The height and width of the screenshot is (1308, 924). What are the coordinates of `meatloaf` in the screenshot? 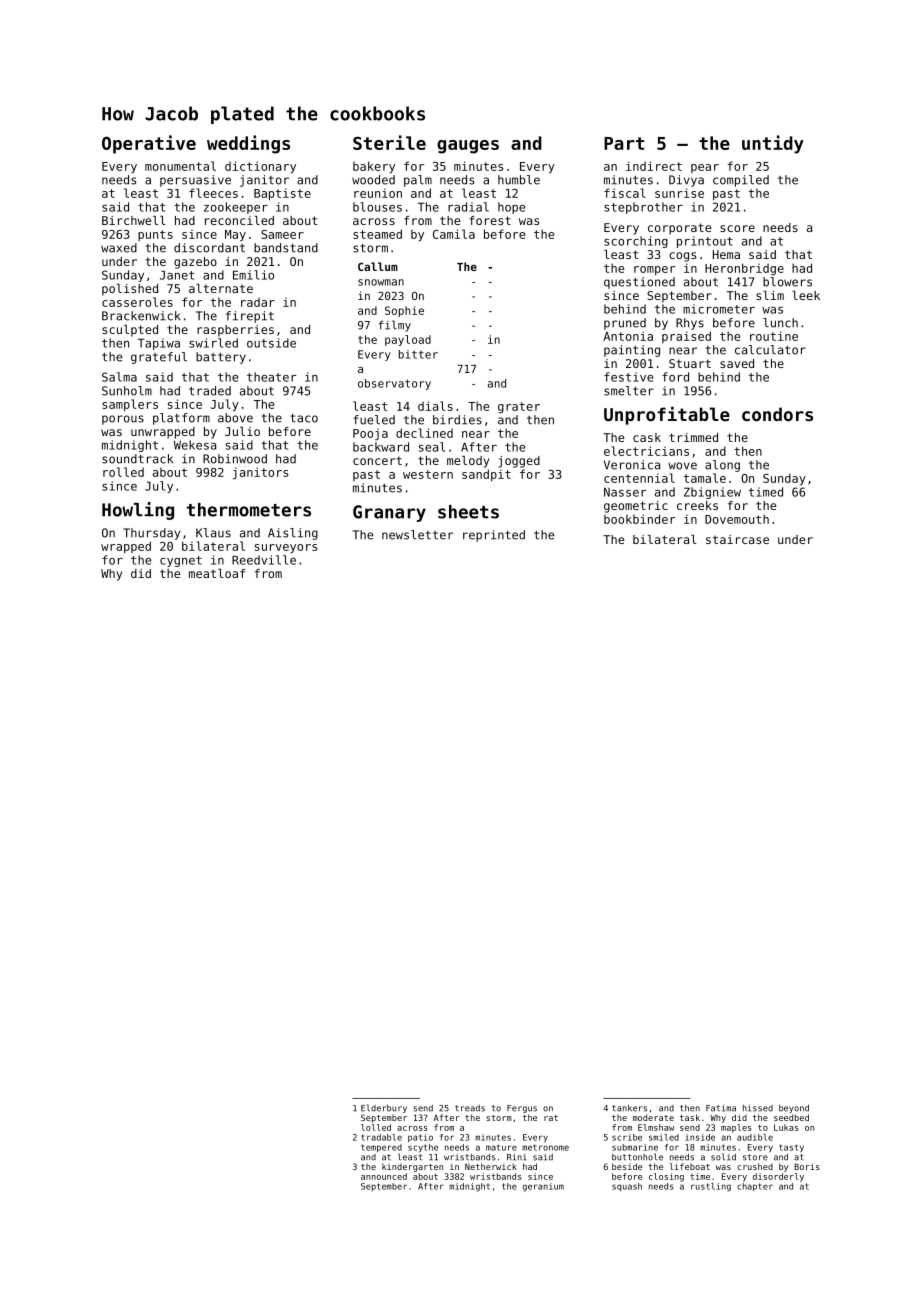 It's located at (217, 573).
